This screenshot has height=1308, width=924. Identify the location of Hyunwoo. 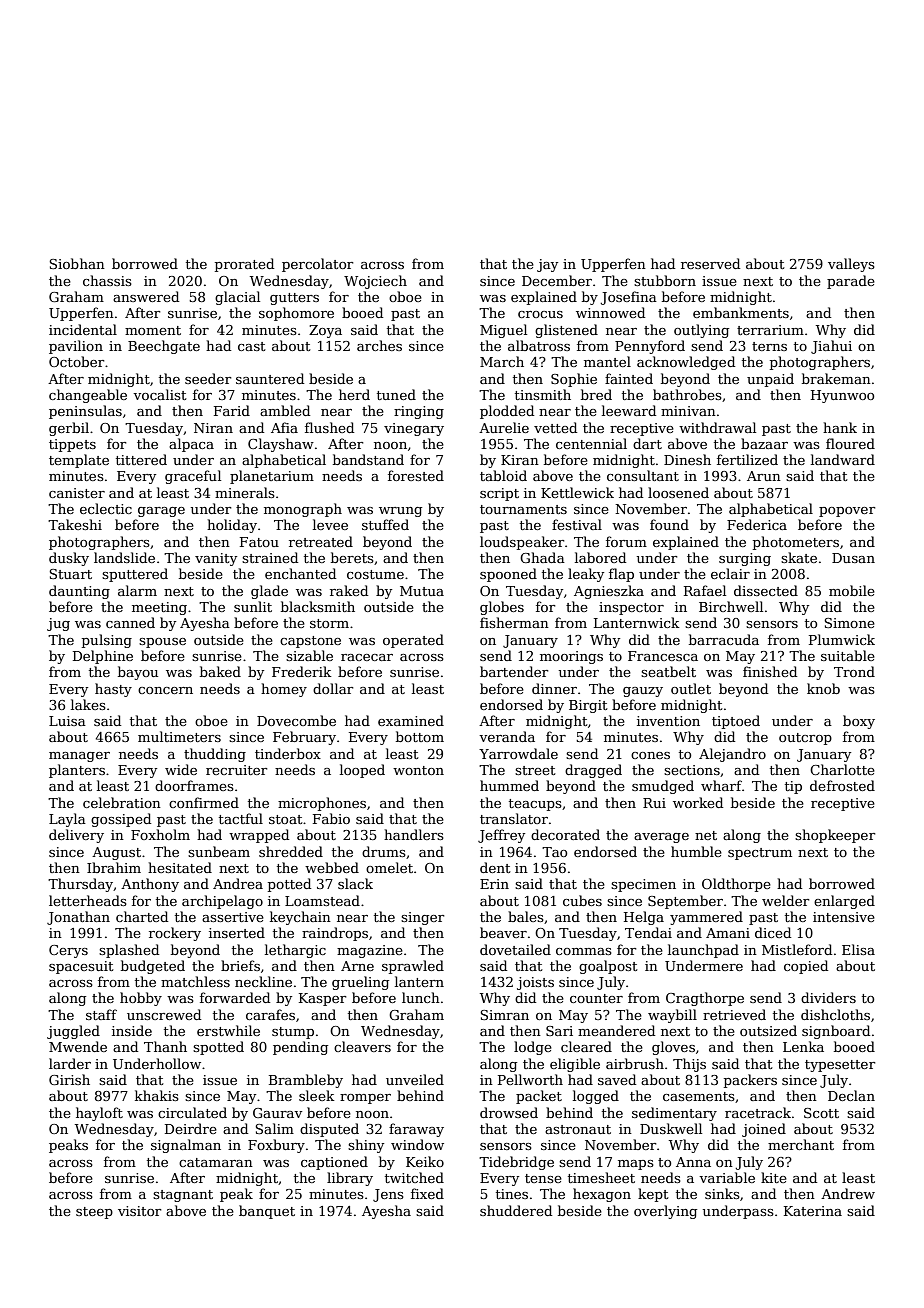
(842, 396).
